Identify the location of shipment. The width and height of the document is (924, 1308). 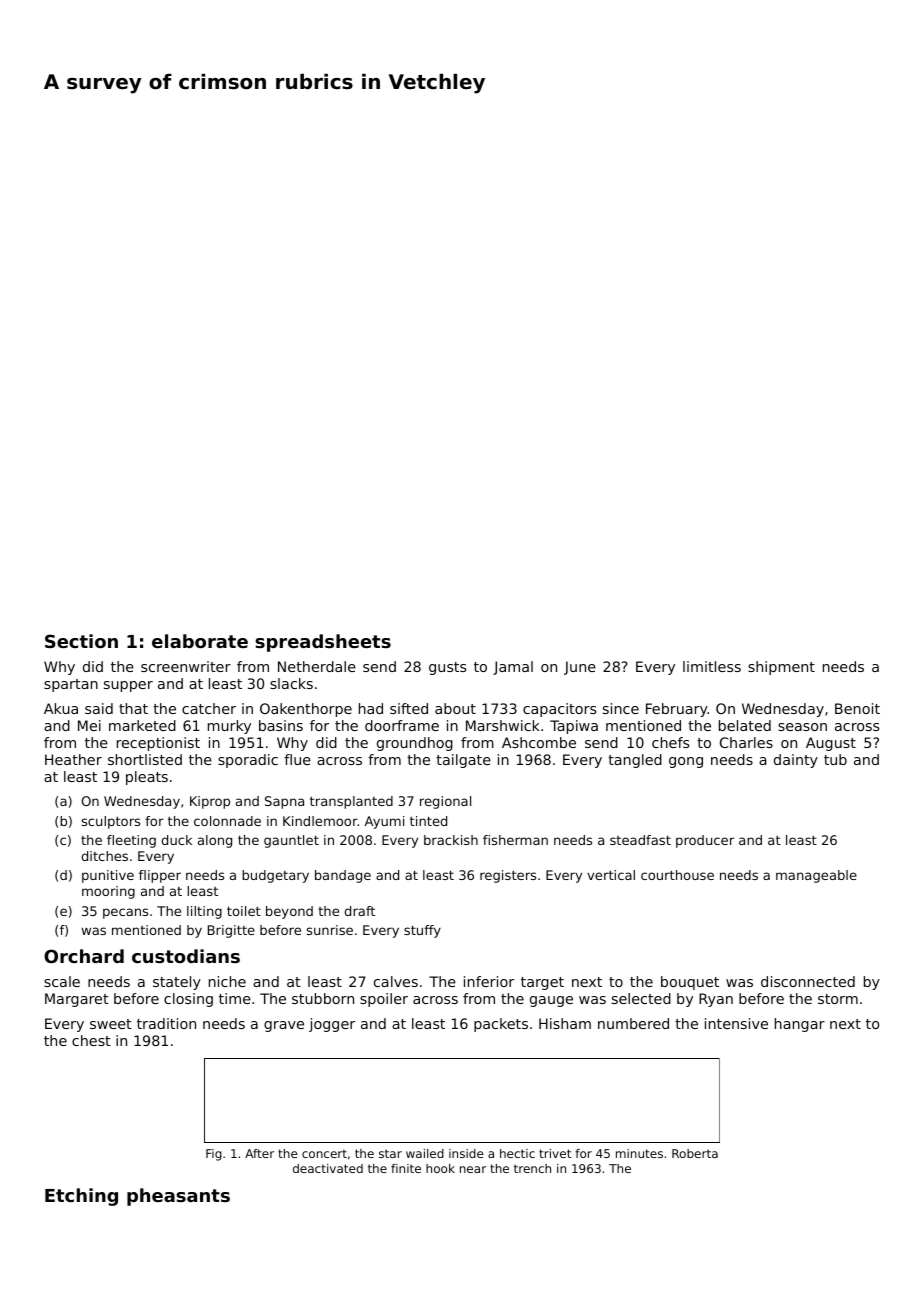
(781, 668).
